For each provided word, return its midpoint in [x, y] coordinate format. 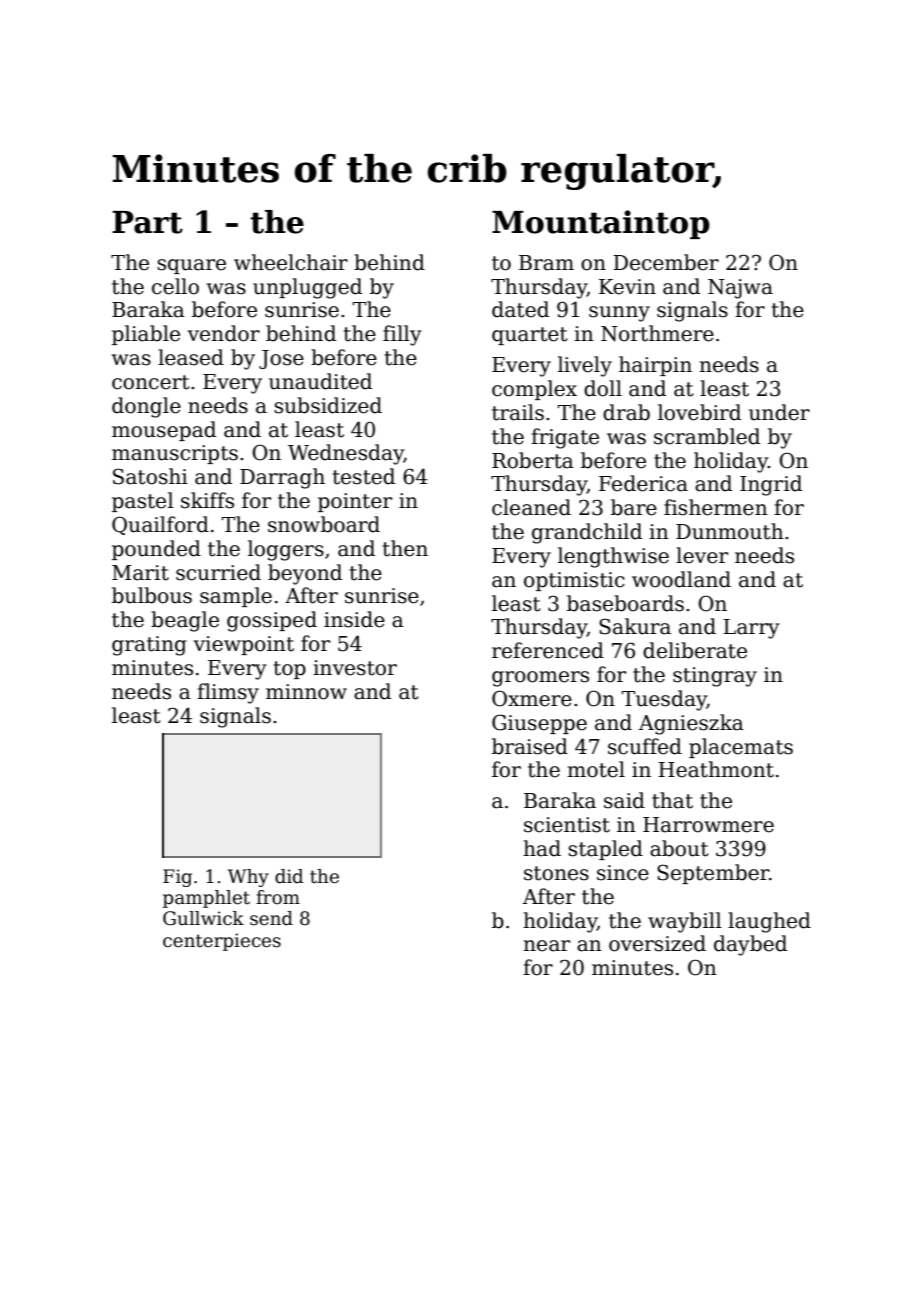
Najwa [740, 289]
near [546, 946]
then [405, 548]
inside [354, 619]
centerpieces [222, 942]
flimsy [228, 693]
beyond [305, 574]
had [542, 848]
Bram [546, 263]
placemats [741, 748]
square [191, 266]
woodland [681, 579]
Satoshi [150, 476]
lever [702, 555]
